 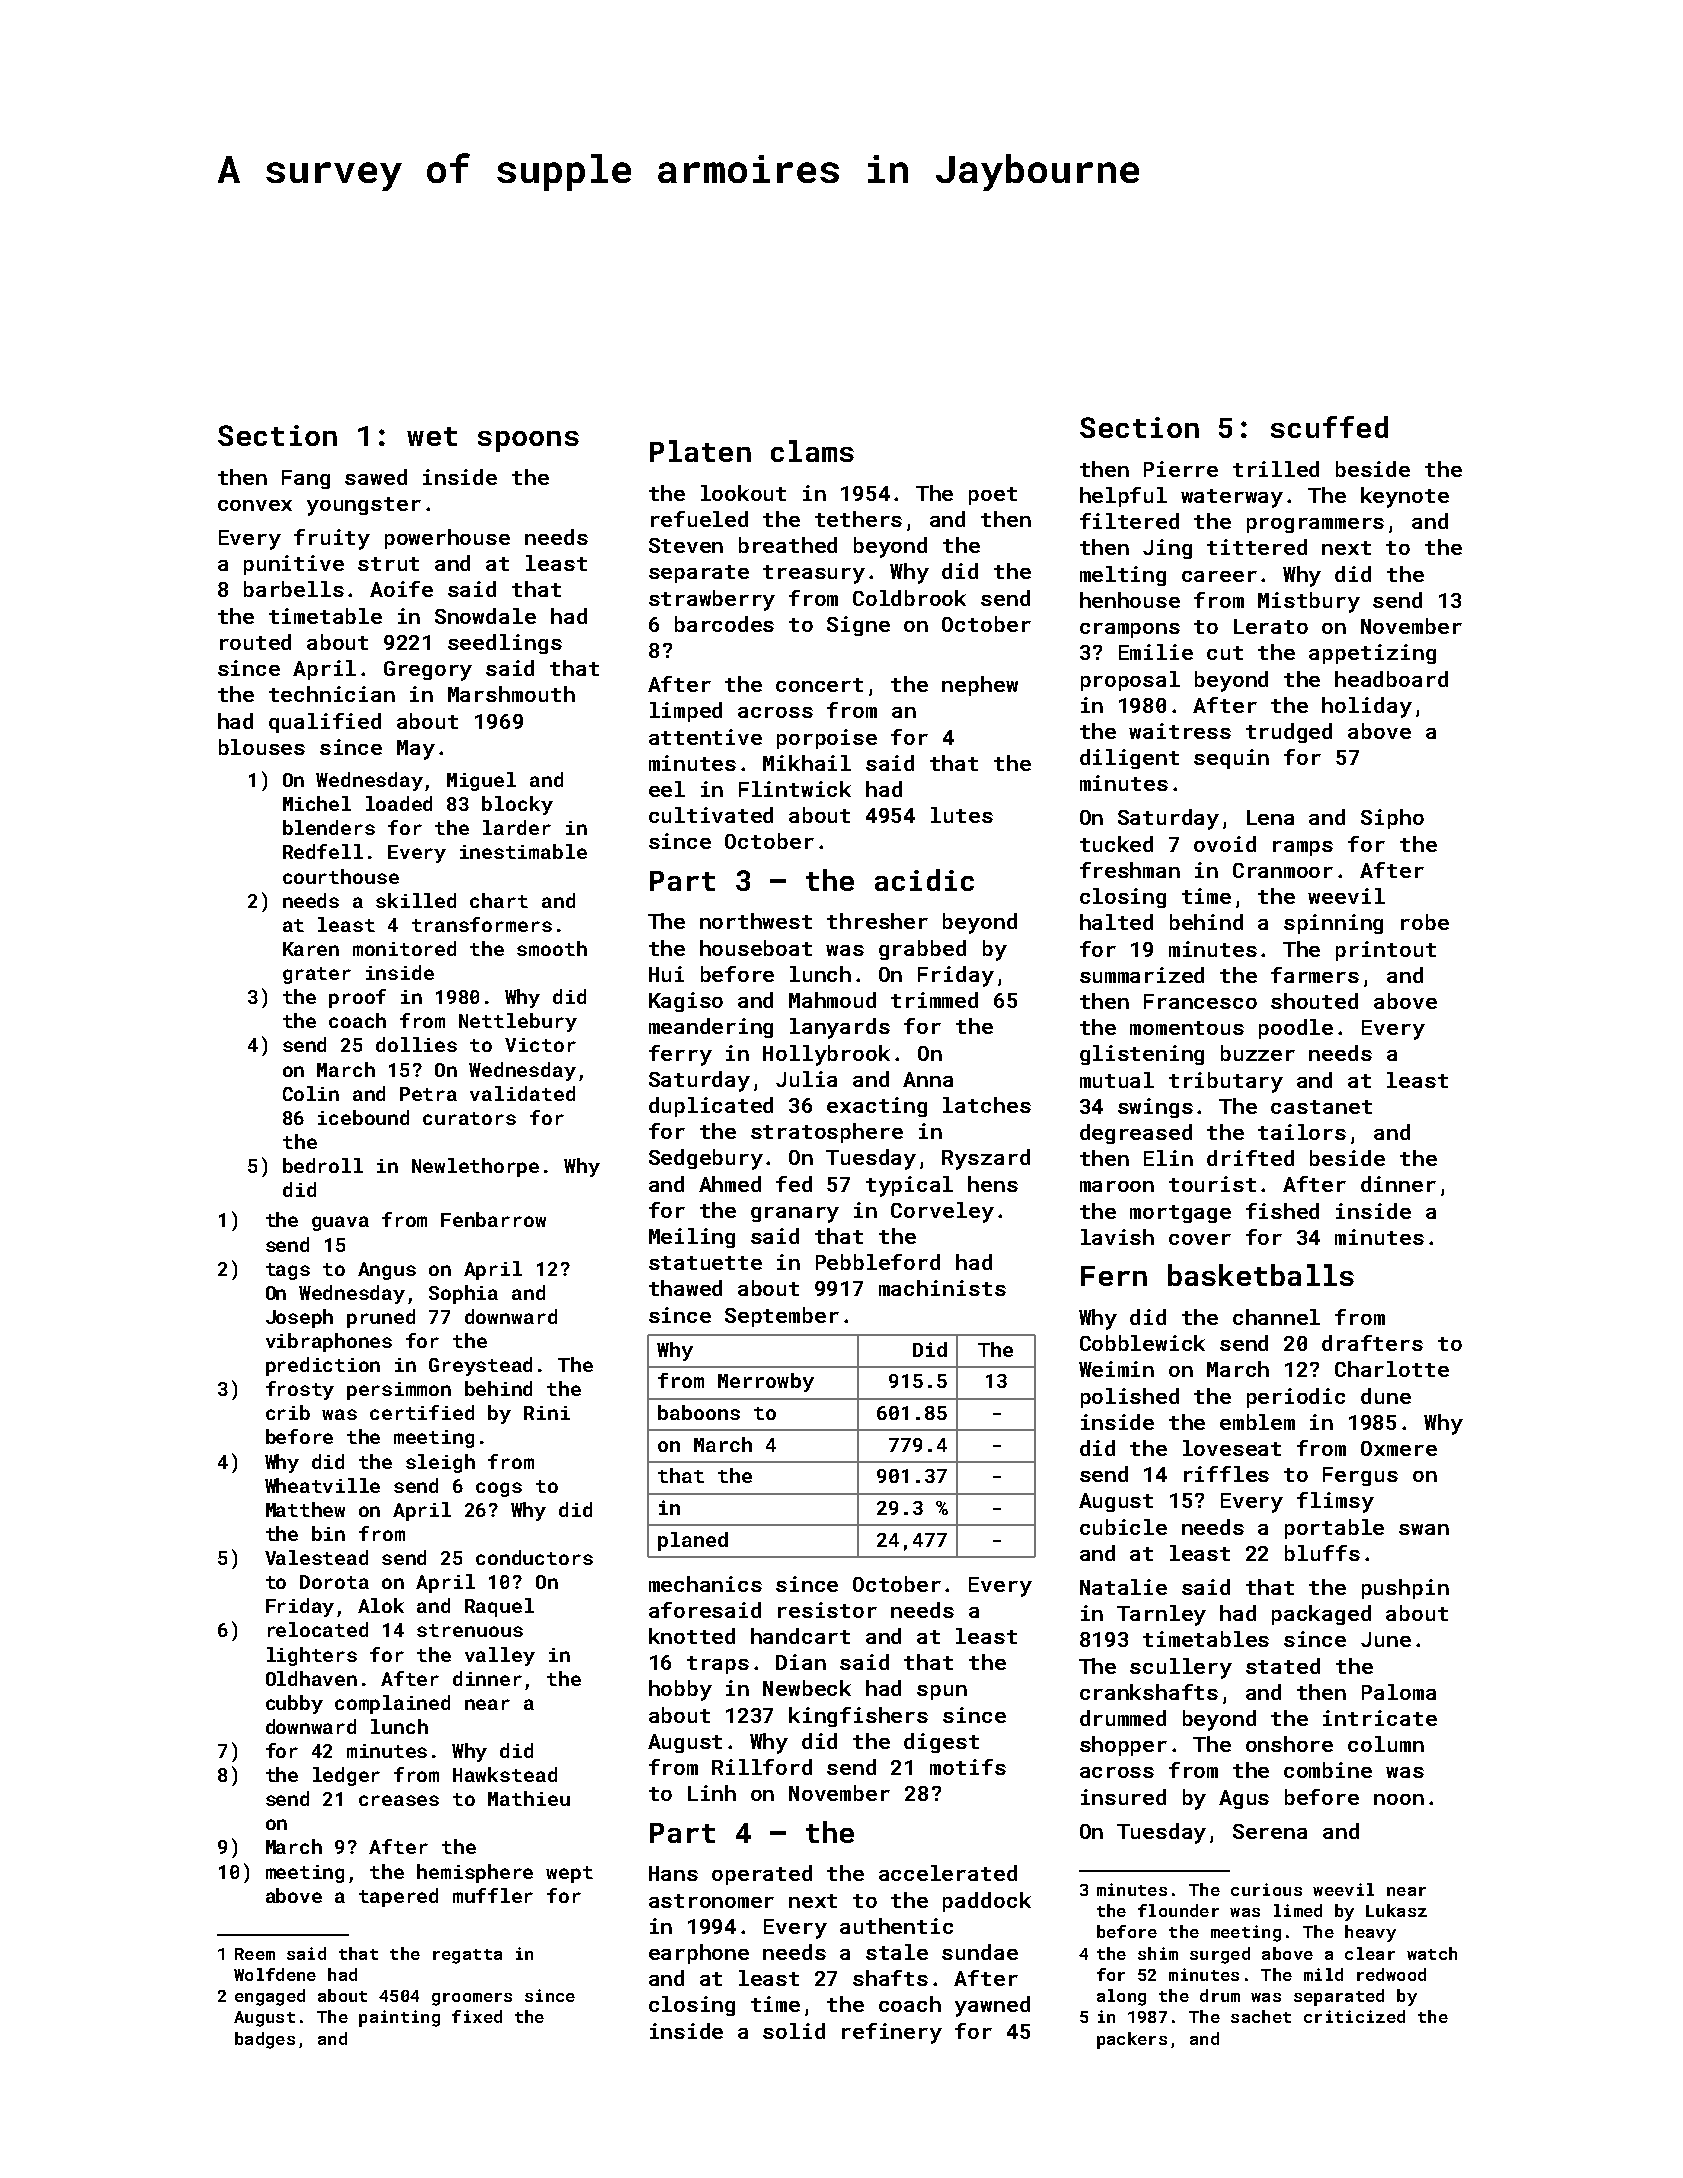 What do you see at coordinates (477, 2016) in the document?
I see `fixed` at bounding box center [477, 2016].
